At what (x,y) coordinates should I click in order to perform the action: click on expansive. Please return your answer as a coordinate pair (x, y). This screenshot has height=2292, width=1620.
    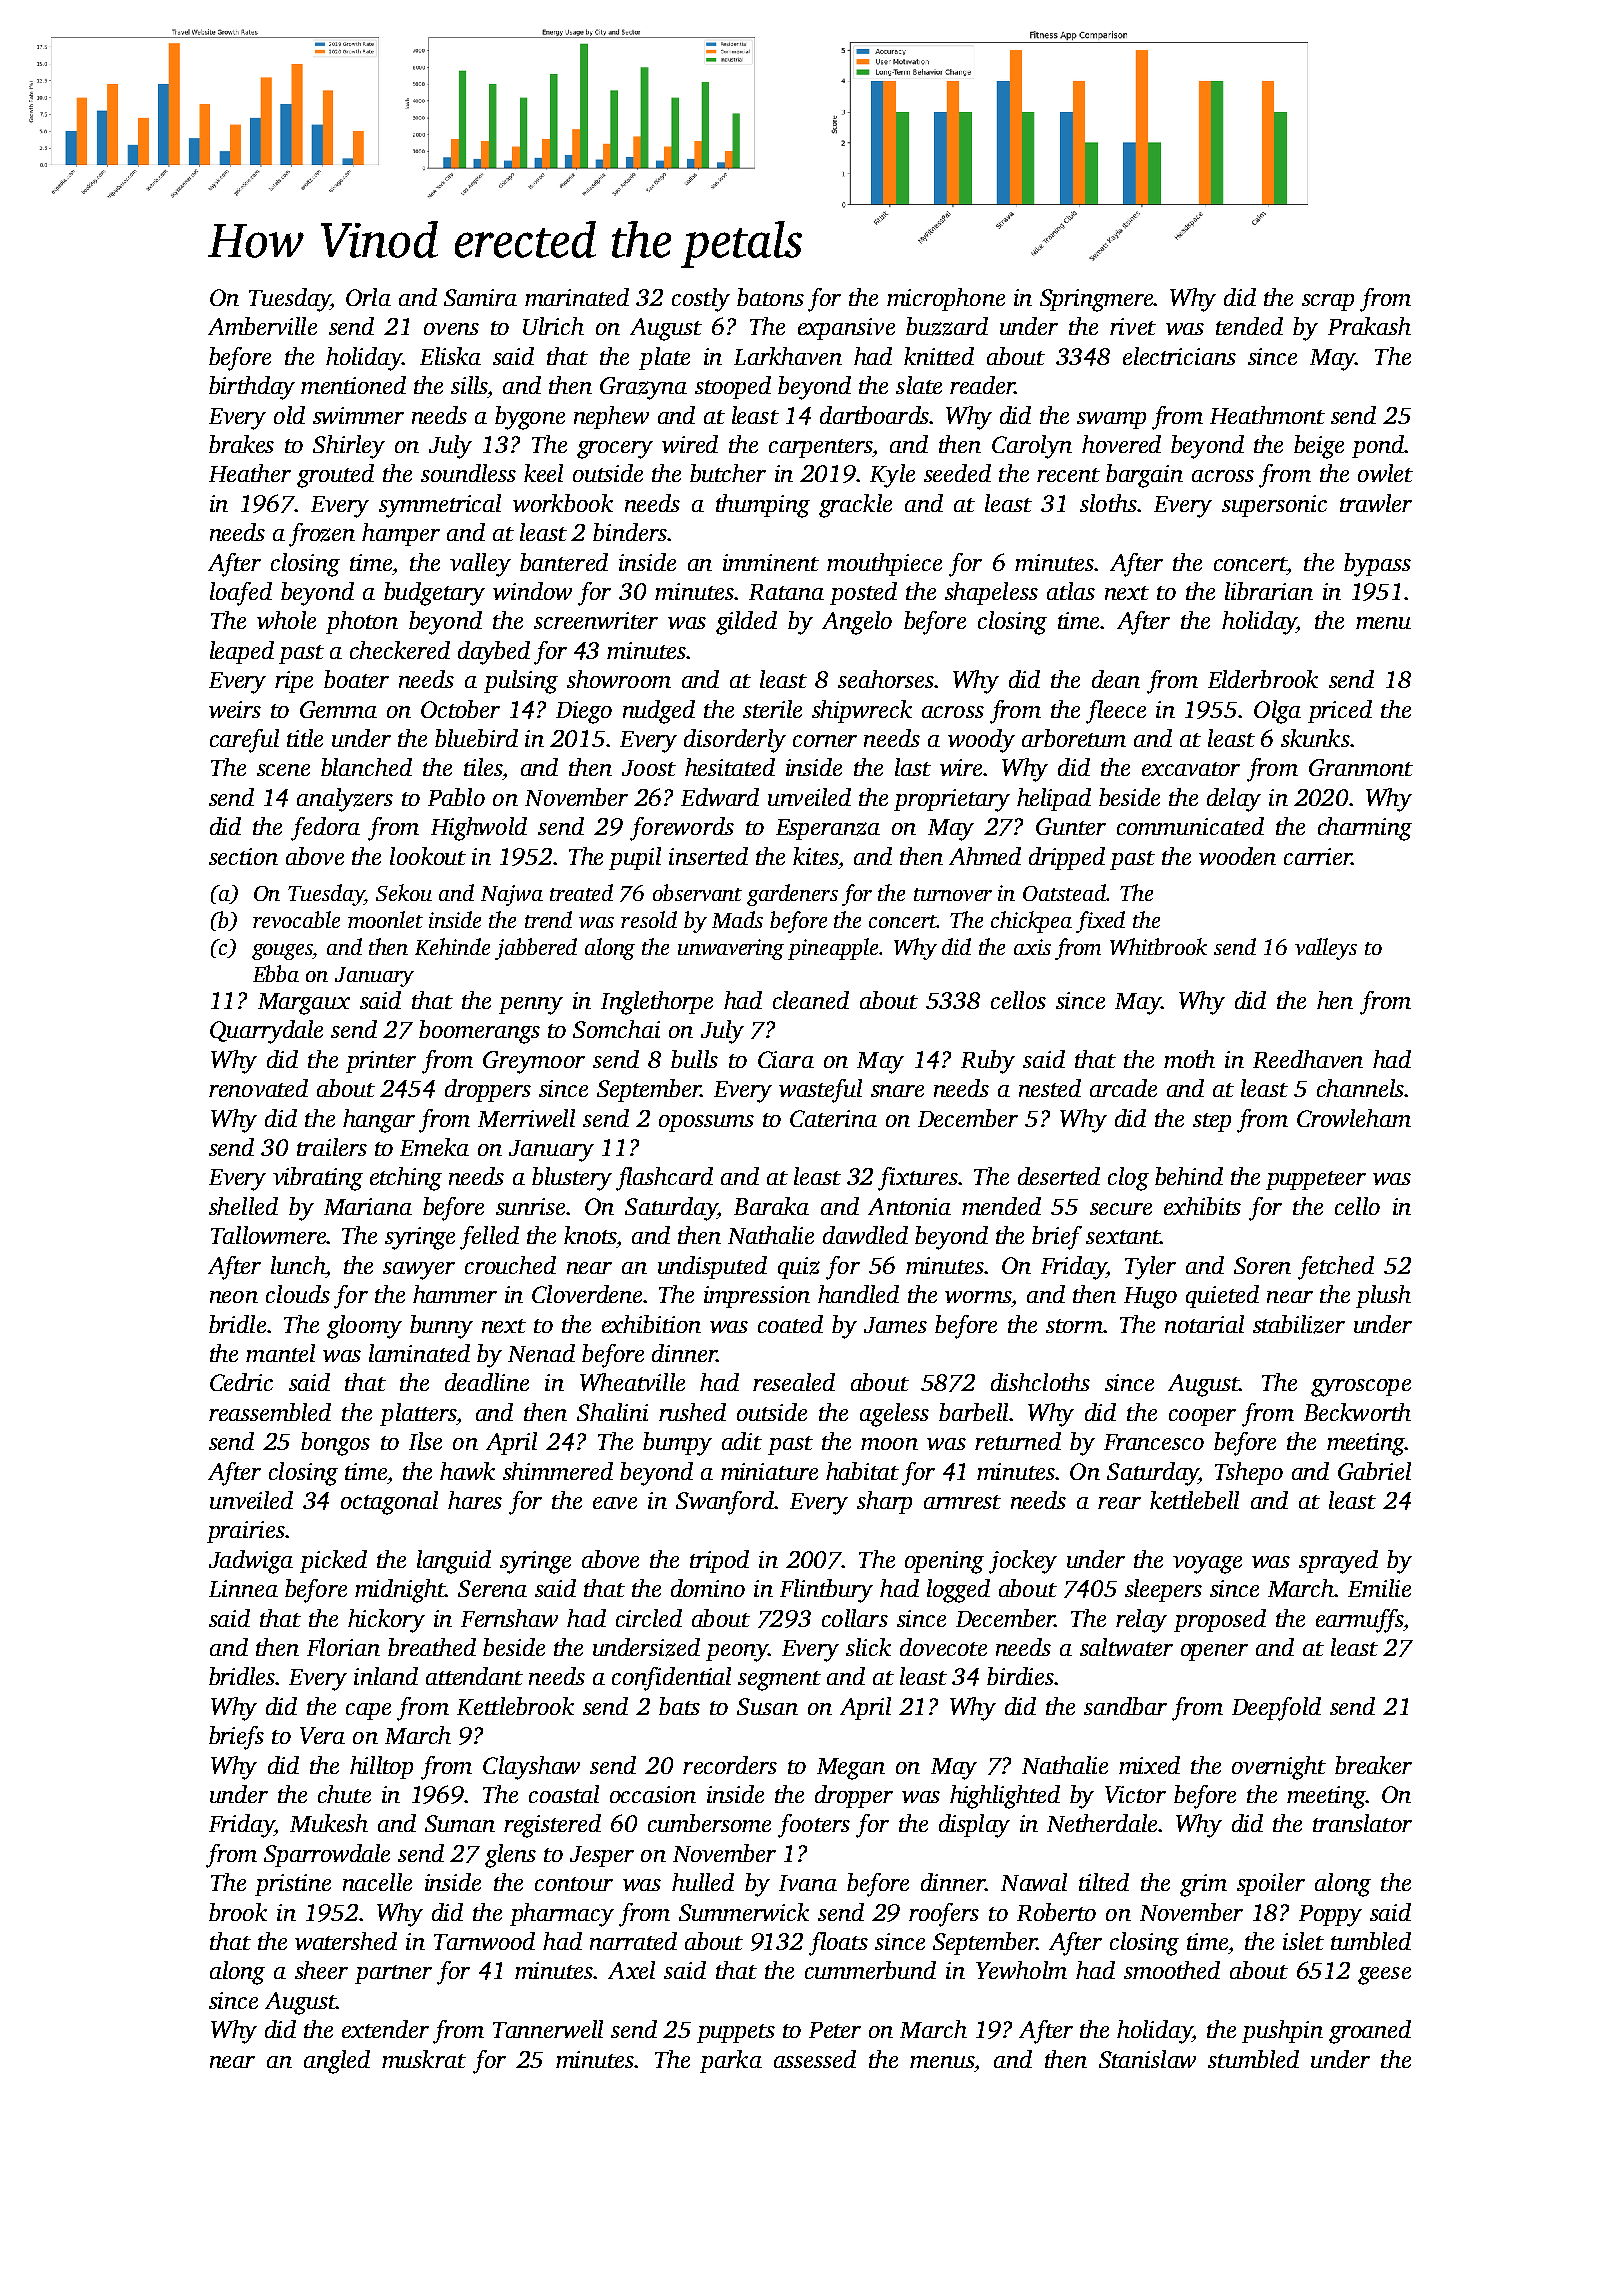
    Looking at the image, I should click on (846, 329).
